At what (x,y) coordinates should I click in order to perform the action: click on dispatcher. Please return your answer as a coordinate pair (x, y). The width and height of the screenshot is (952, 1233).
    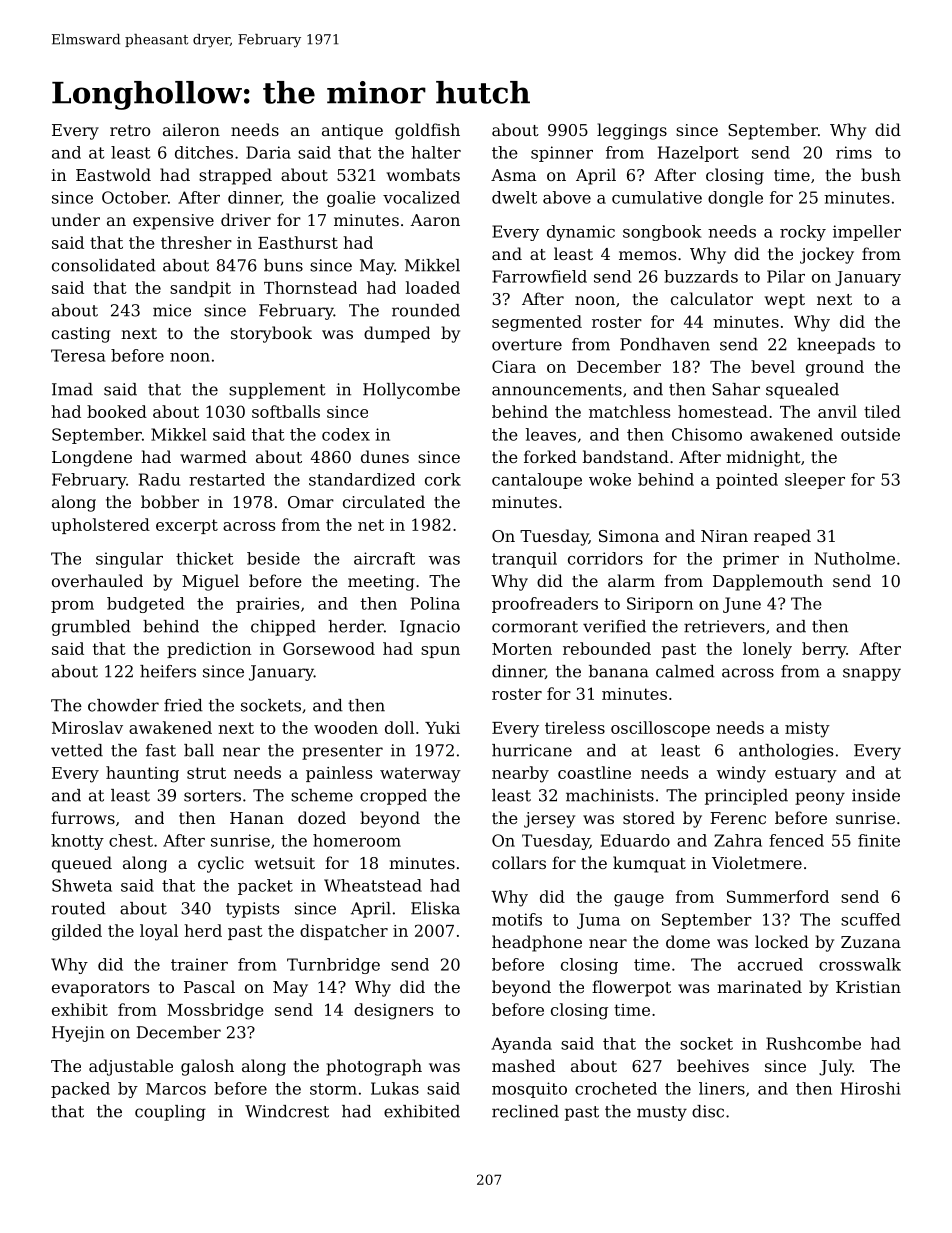
    Looking at the image, I should click on (344, 932).
